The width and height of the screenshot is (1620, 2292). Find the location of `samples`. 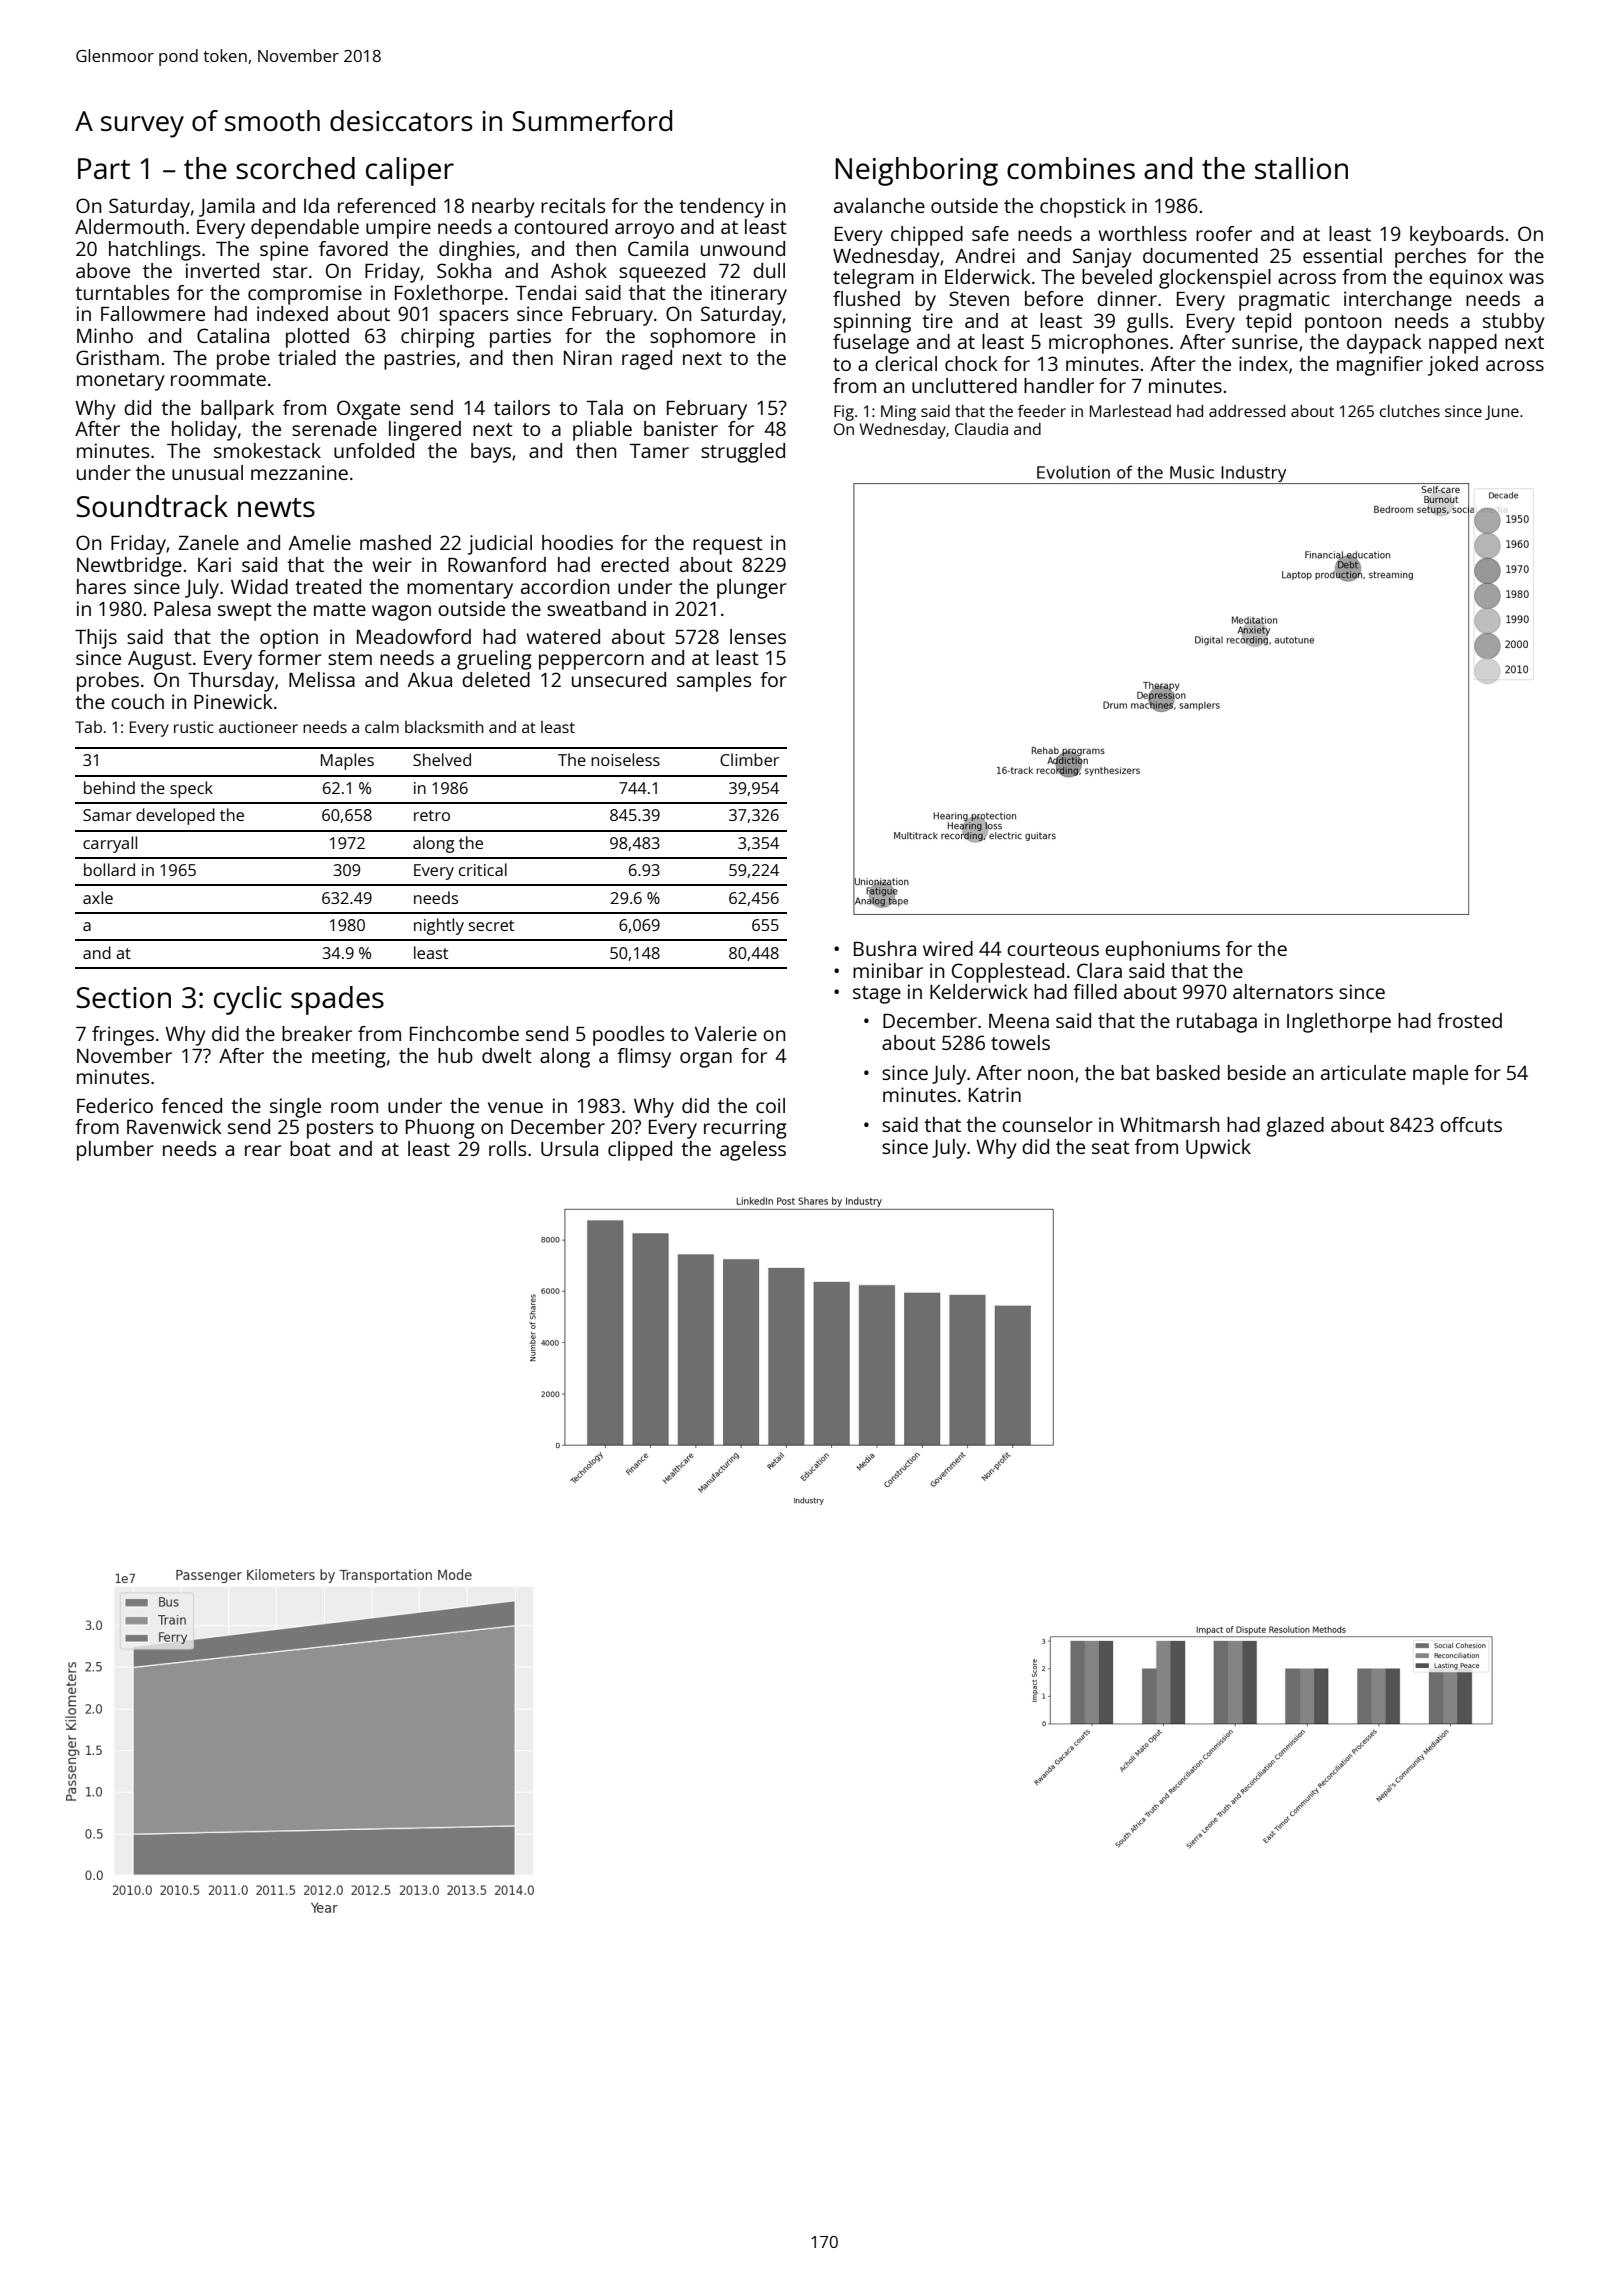

samples is located at coordinates (714, 682).
